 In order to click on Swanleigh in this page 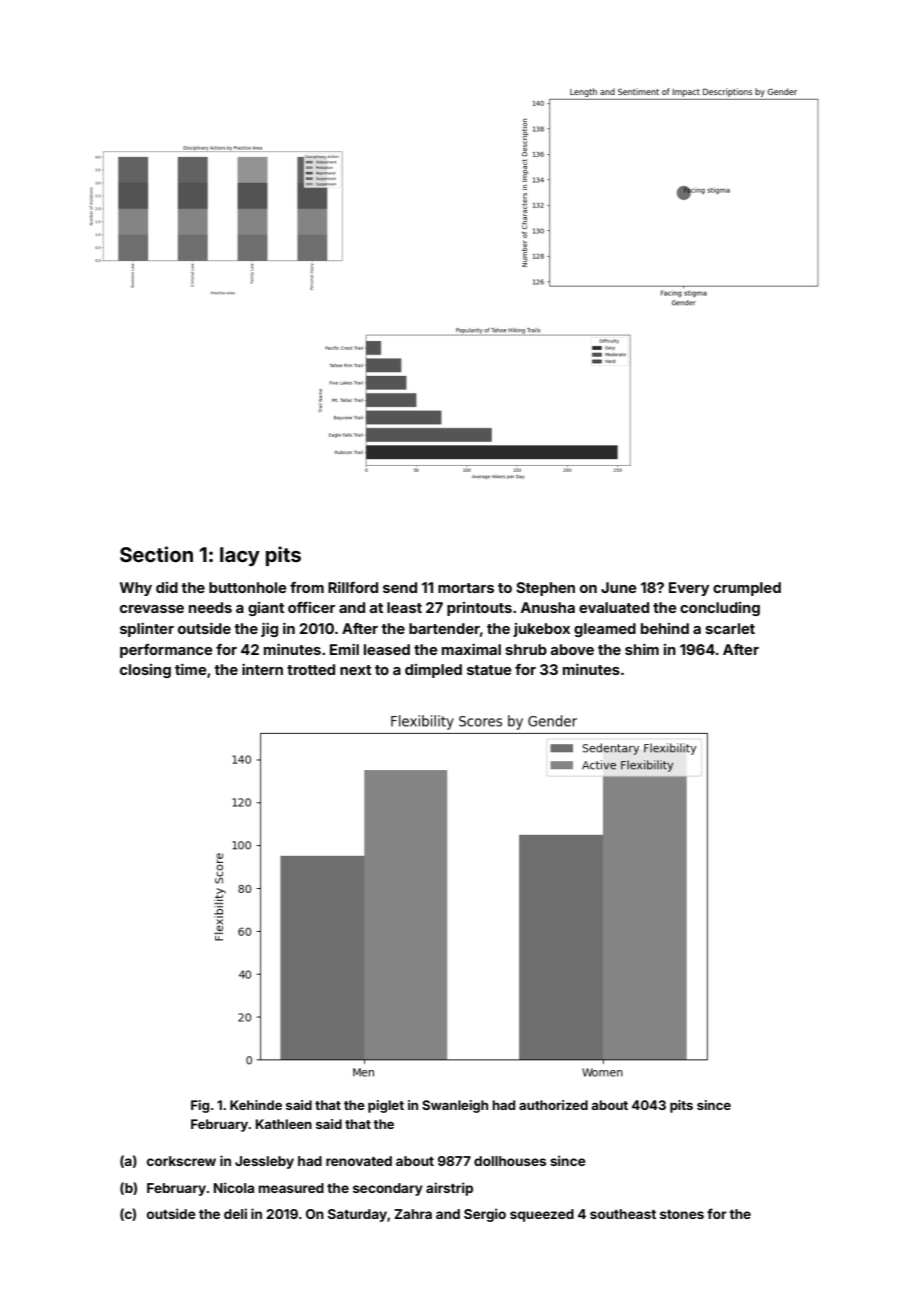, I will do `click(455, 1106)`.
